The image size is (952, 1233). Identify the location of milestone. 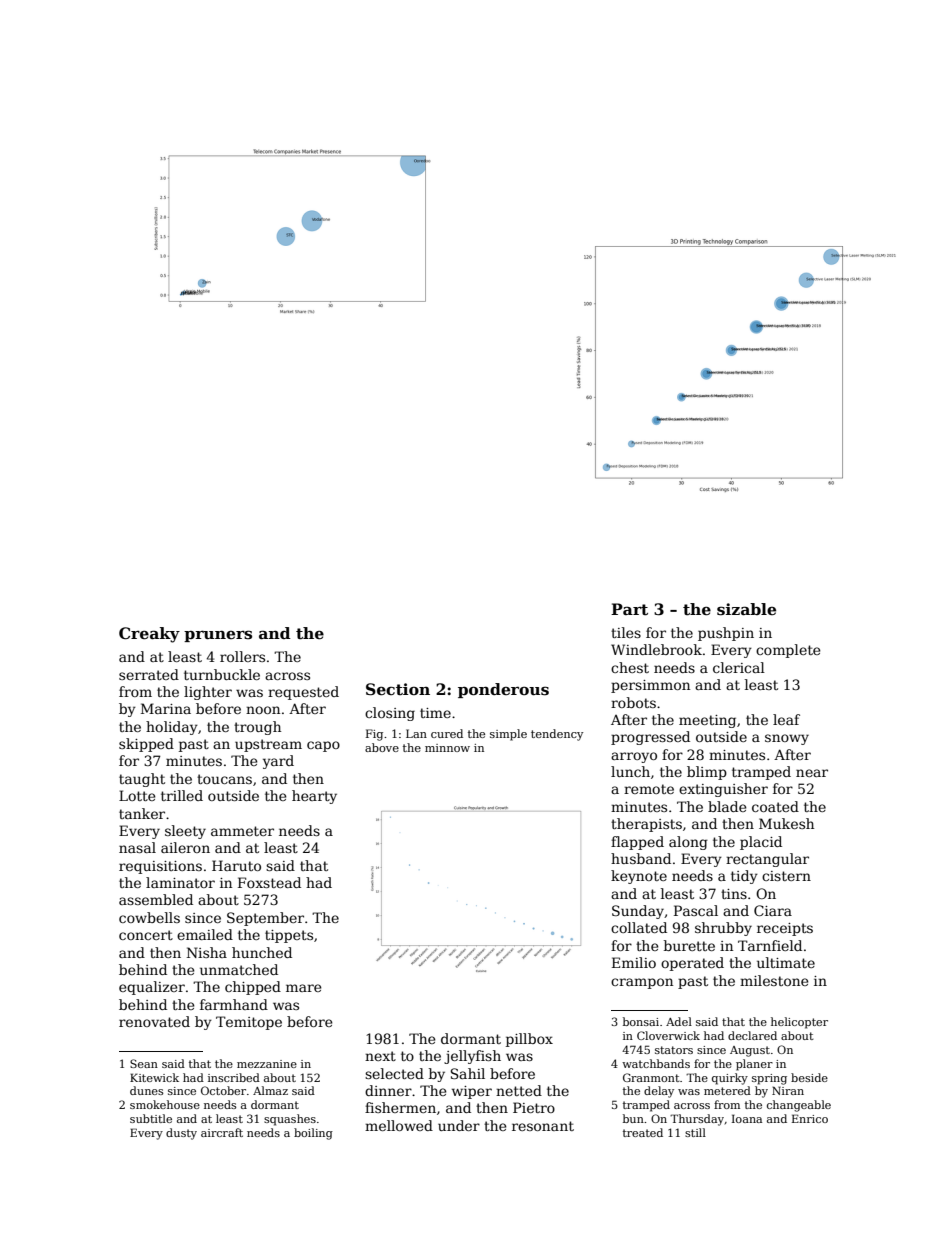
(774, 980).
